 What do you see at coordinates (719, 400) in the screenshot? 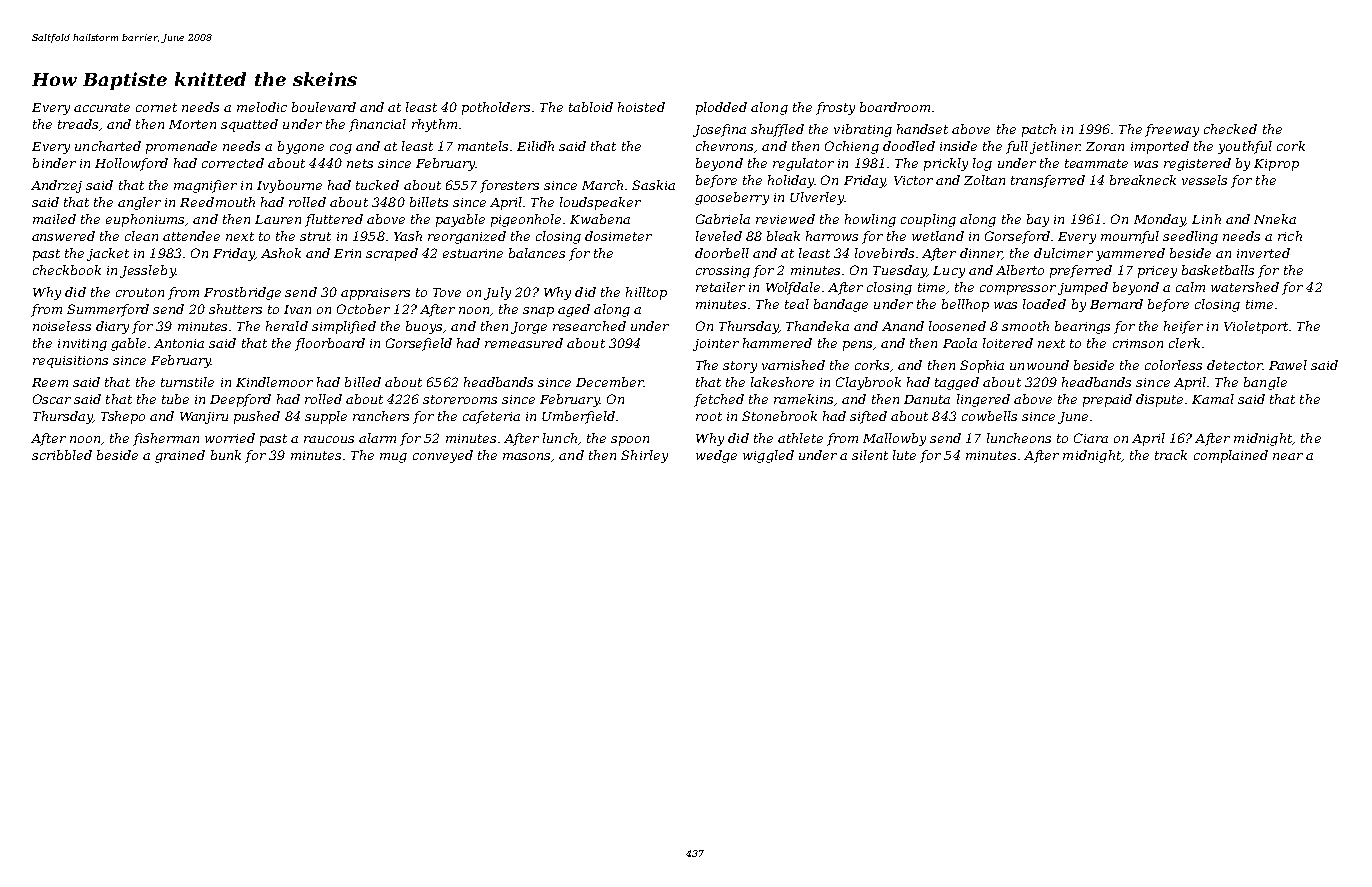
I see `fetched` at bounding box center [719, 400].
